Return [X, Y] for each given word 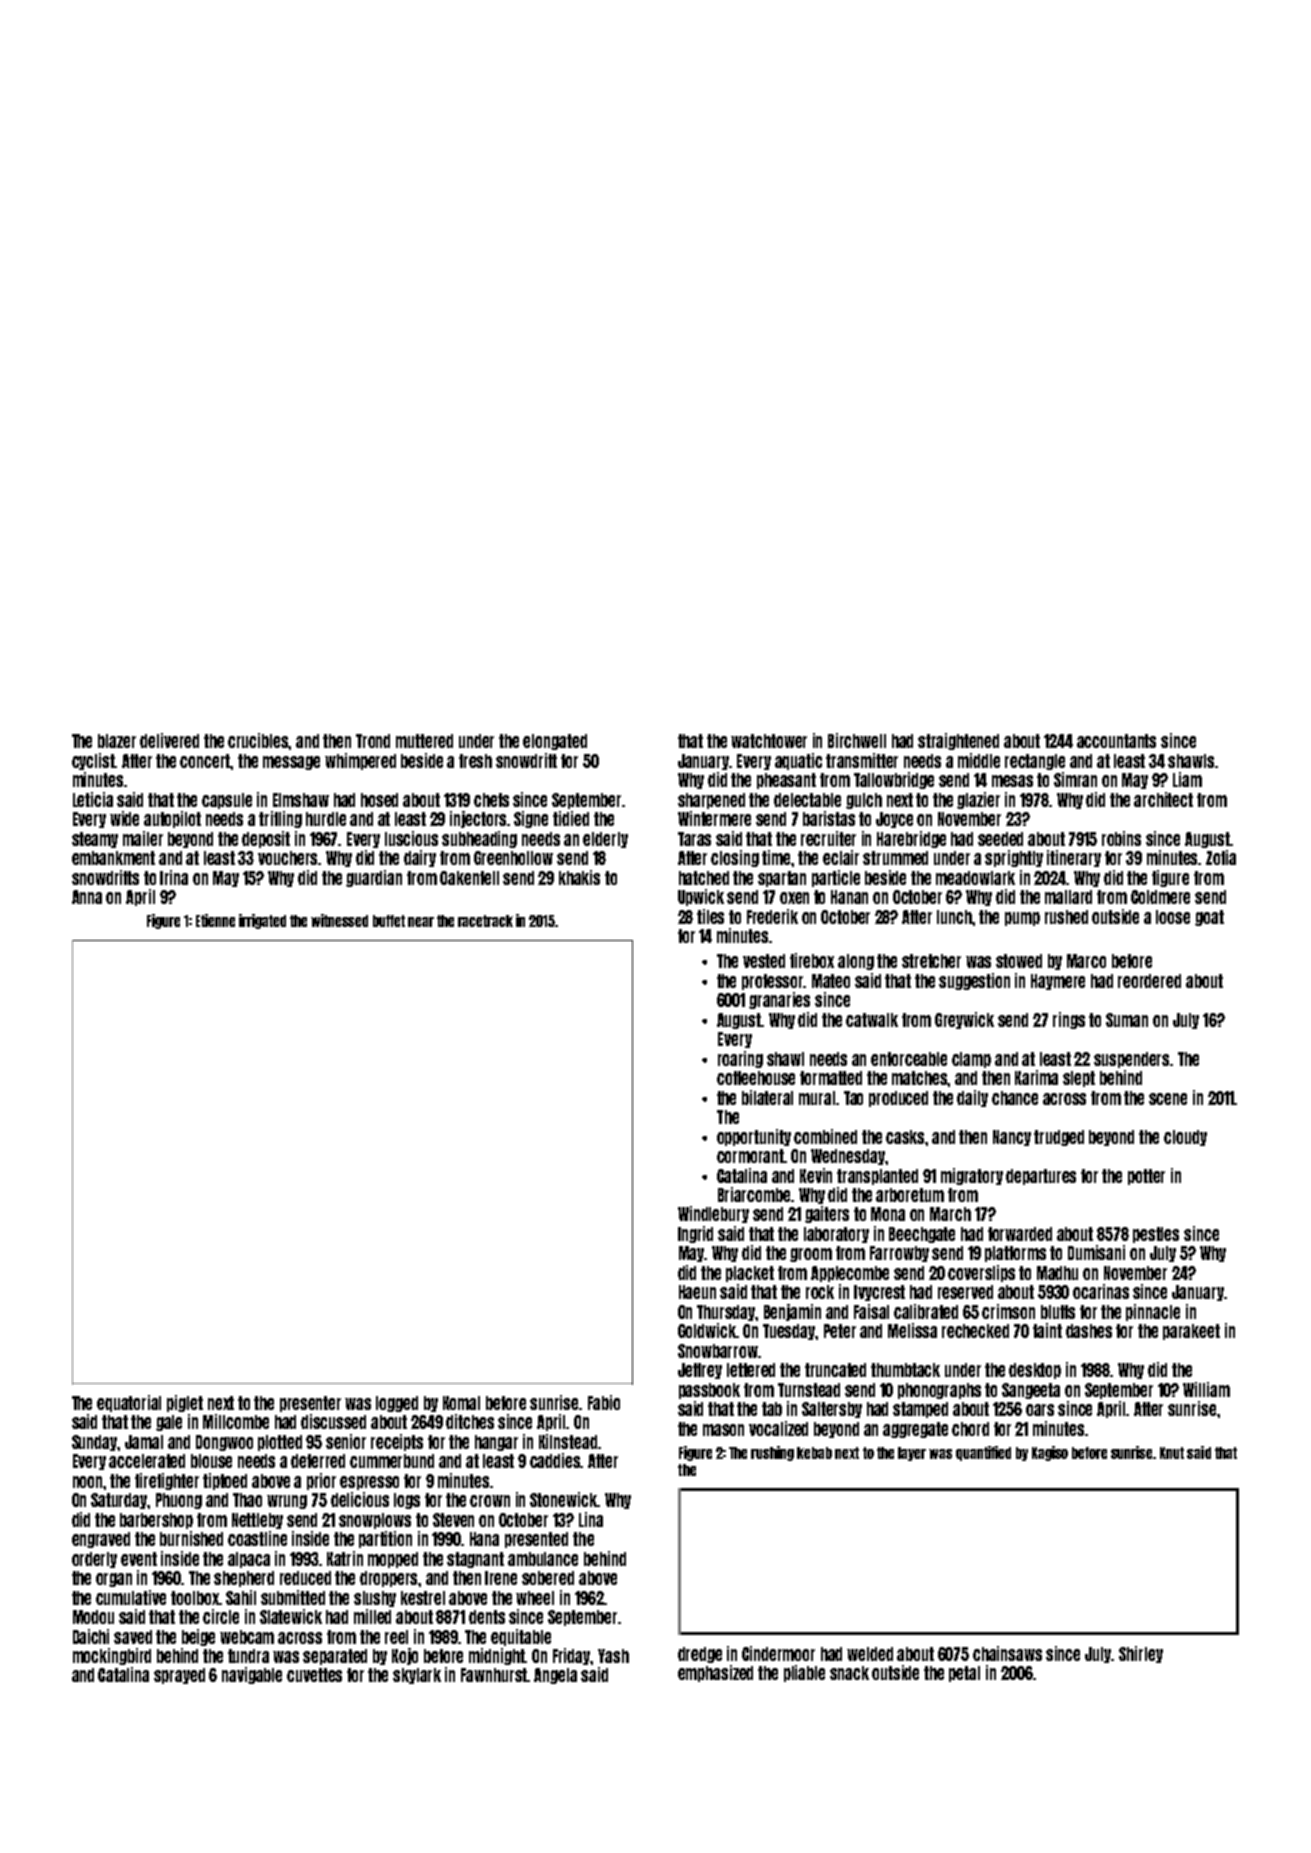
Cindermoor [778, 1653]
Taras [694, 839]
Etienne [215, 920]
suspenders [1132, 1060]
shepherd [244, 1579]
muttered [424, 741]
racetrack [485, 921]
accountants [1116, 741]
